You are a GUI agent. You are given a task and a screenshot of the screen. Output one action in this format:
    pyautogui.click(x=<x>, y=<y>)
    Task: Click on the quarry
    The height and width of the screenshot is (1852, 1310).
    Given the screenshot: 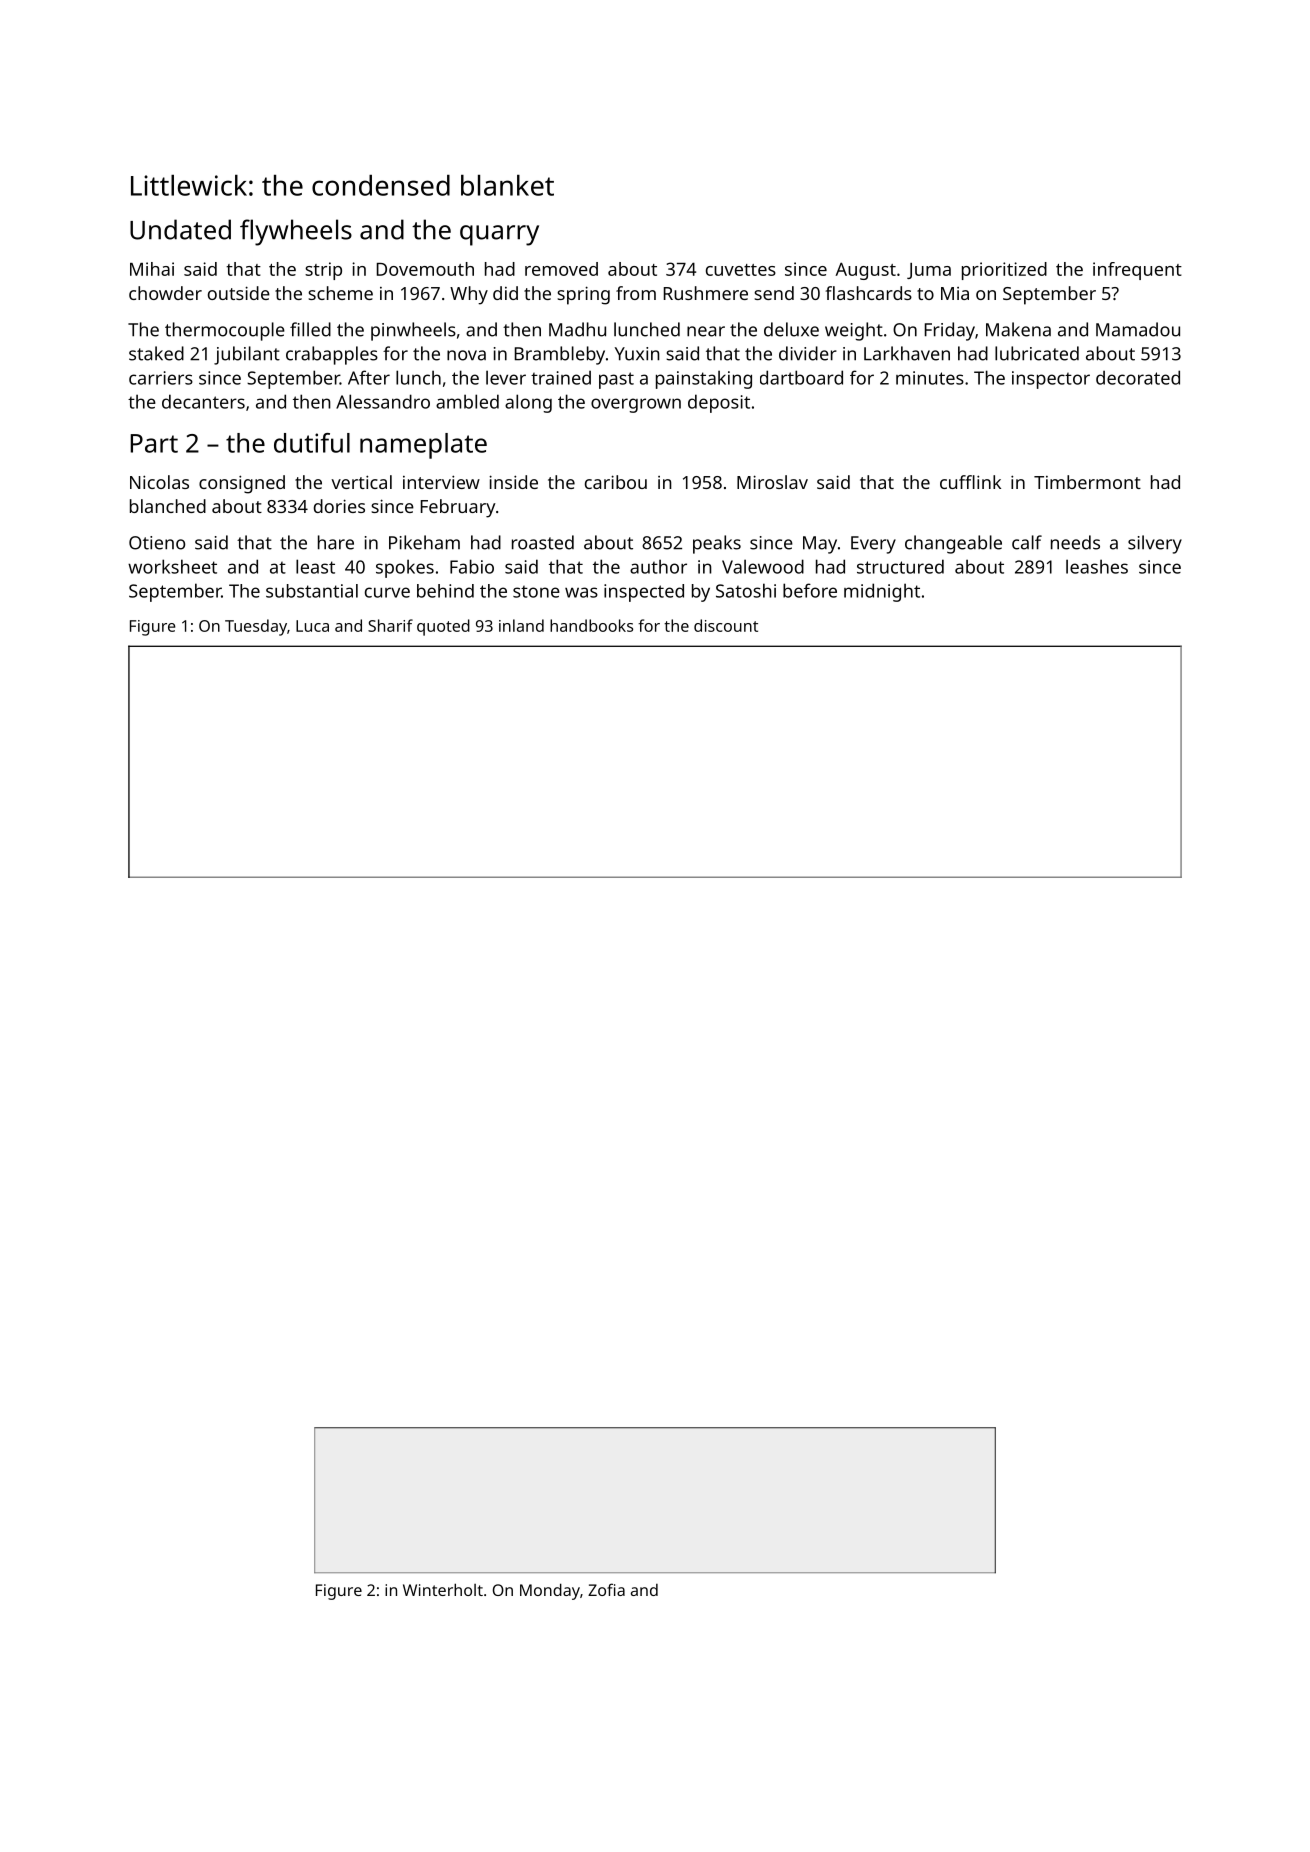 What is the action you would take?
    pyautogui.click(x=499, y=235)
